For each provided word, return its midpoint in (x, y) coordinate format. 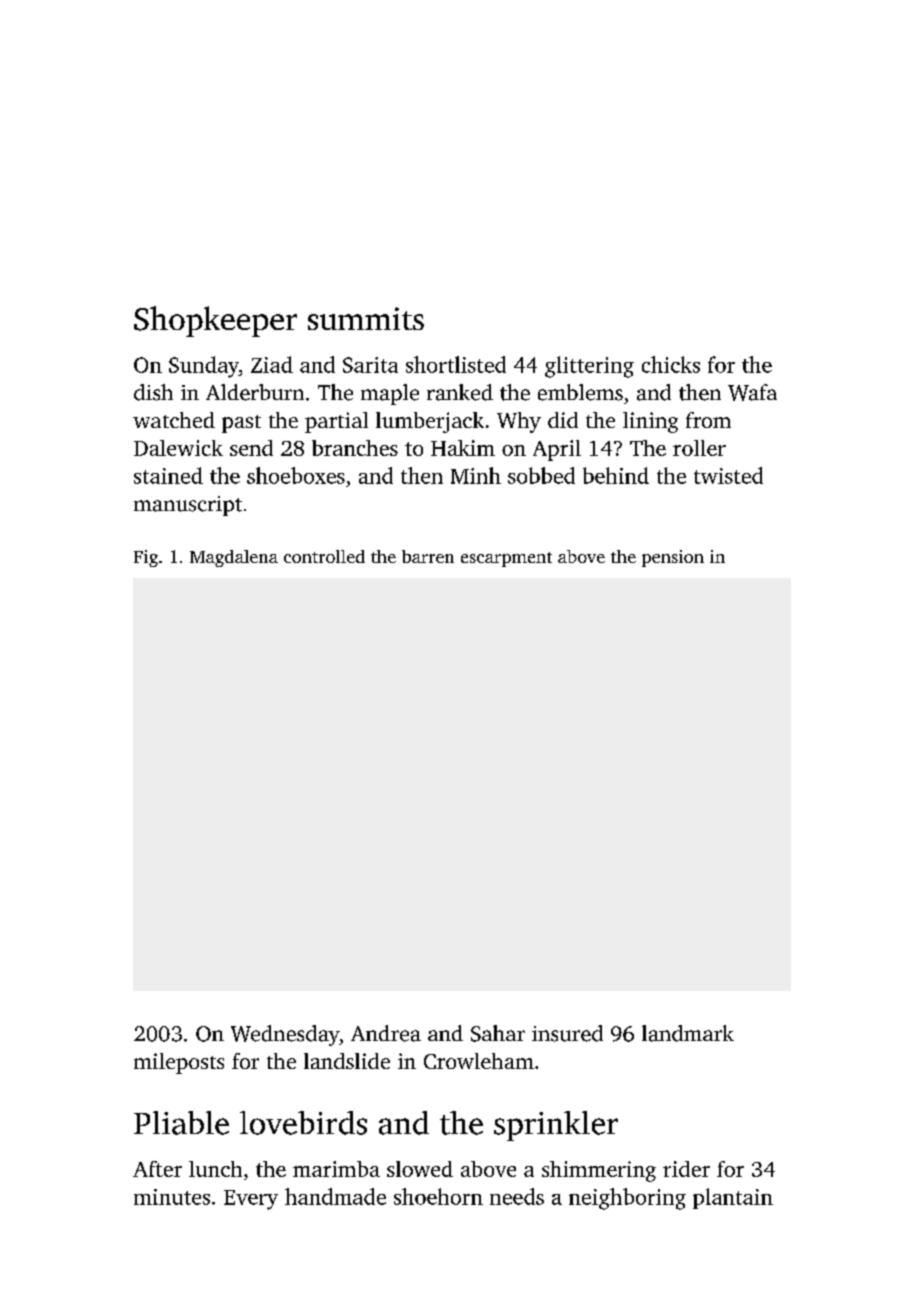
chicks (671, 364)
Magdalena (234, 558)
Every (251, 1200)
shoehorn (438, 1196)
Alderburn (255, 392)
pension (673, 558)
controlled (324, 556)
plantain (733, 1198)
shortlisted (456, 364)
